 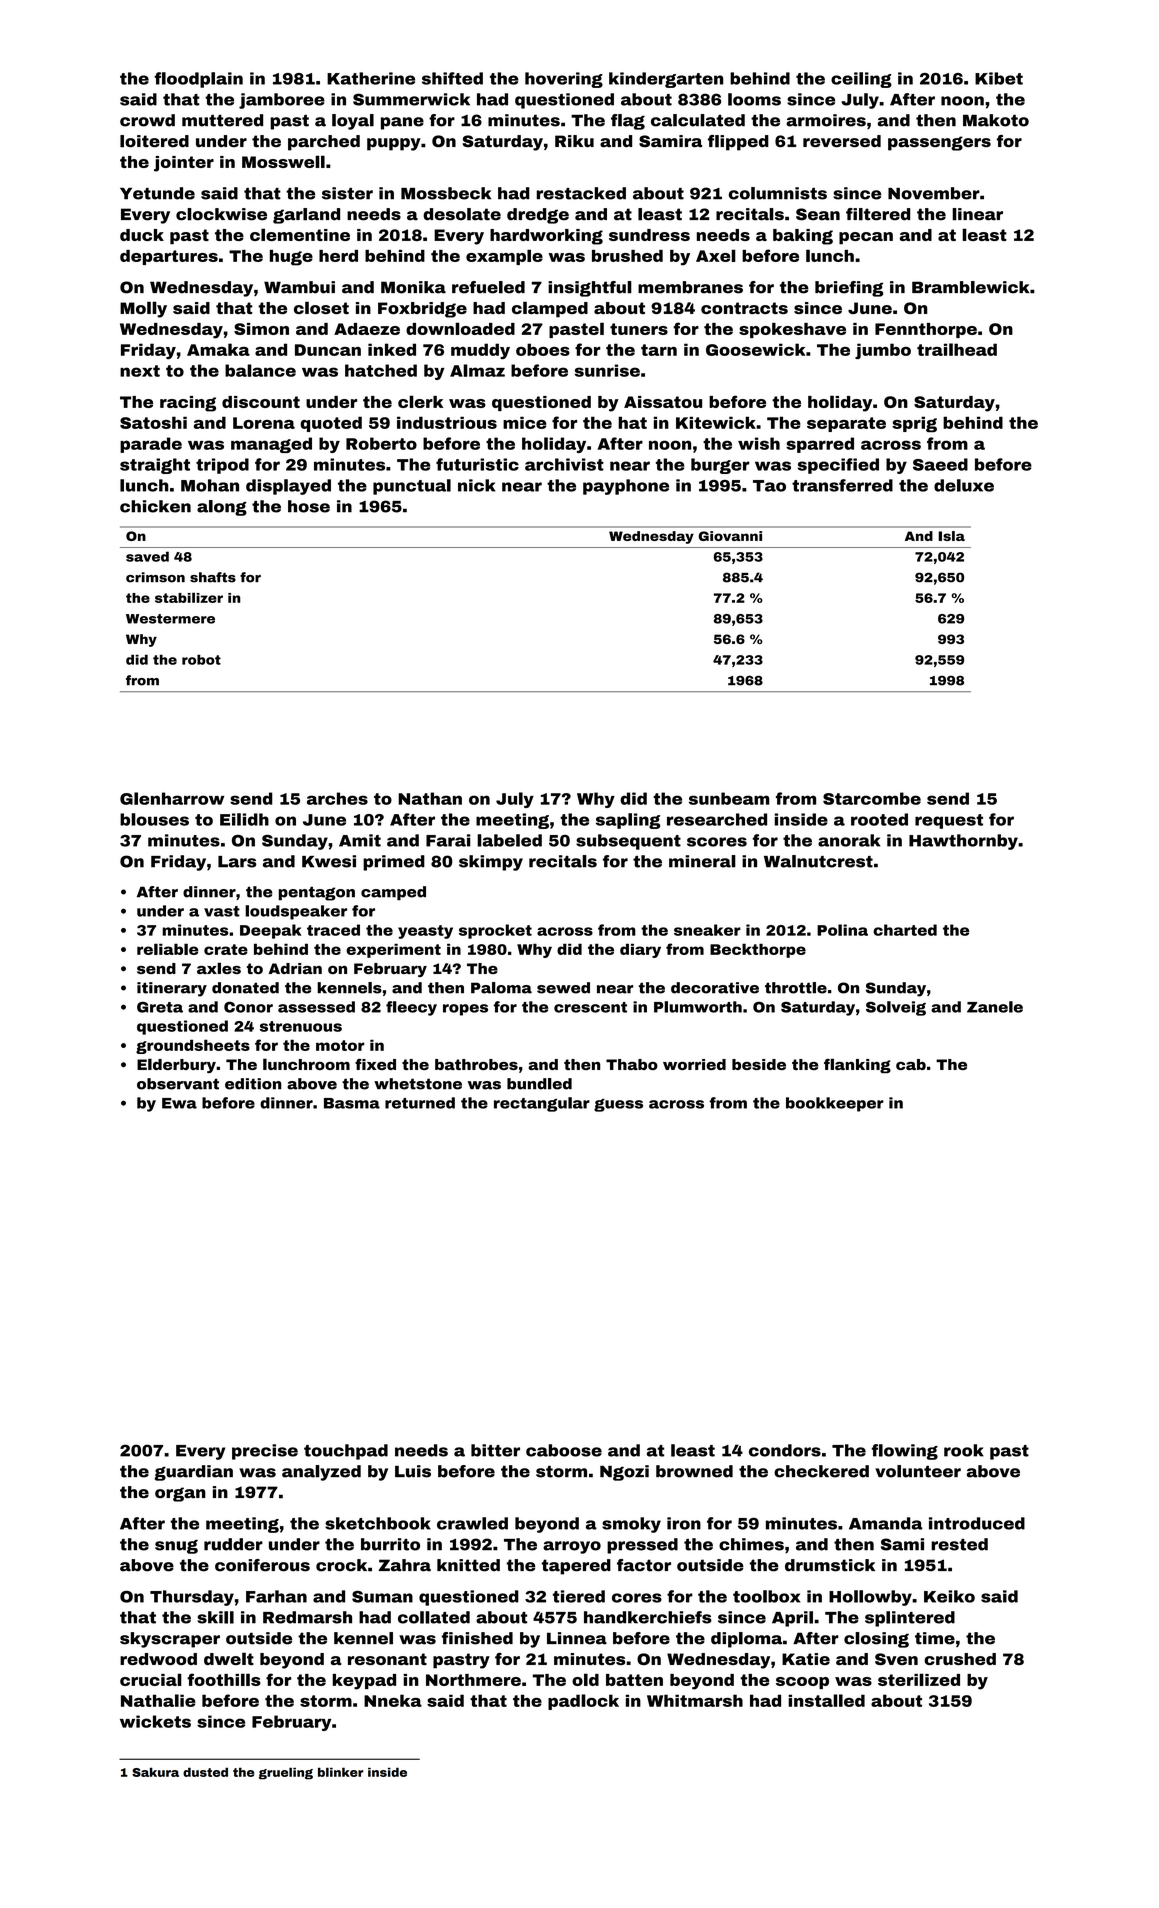 I want to click on tuners, so click(x=639, y=329).
